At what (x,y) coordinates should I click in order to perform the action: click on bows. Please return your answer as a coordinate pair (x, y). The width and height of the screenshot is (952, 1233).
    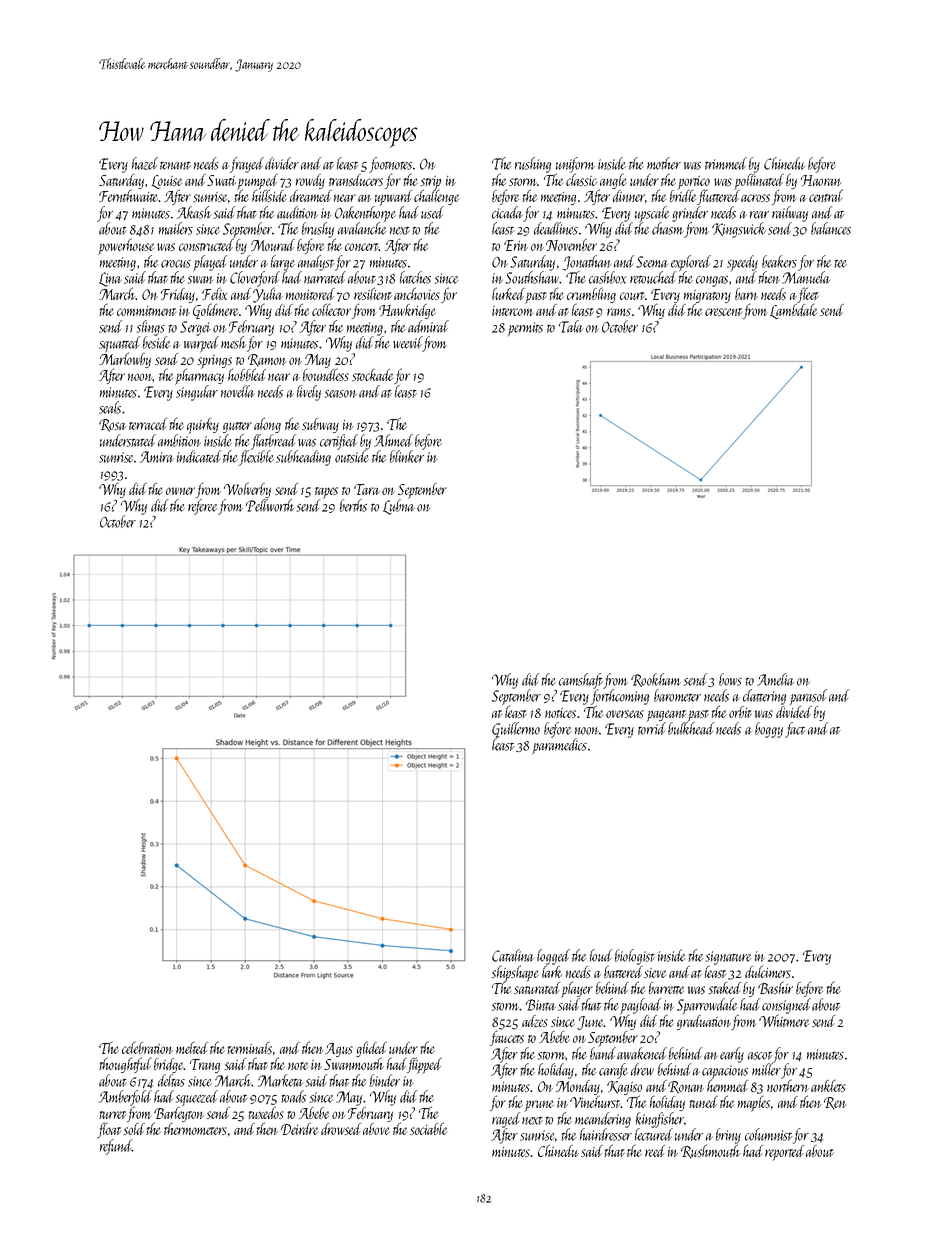
    Looking at the image, I should click on (730, 679).
